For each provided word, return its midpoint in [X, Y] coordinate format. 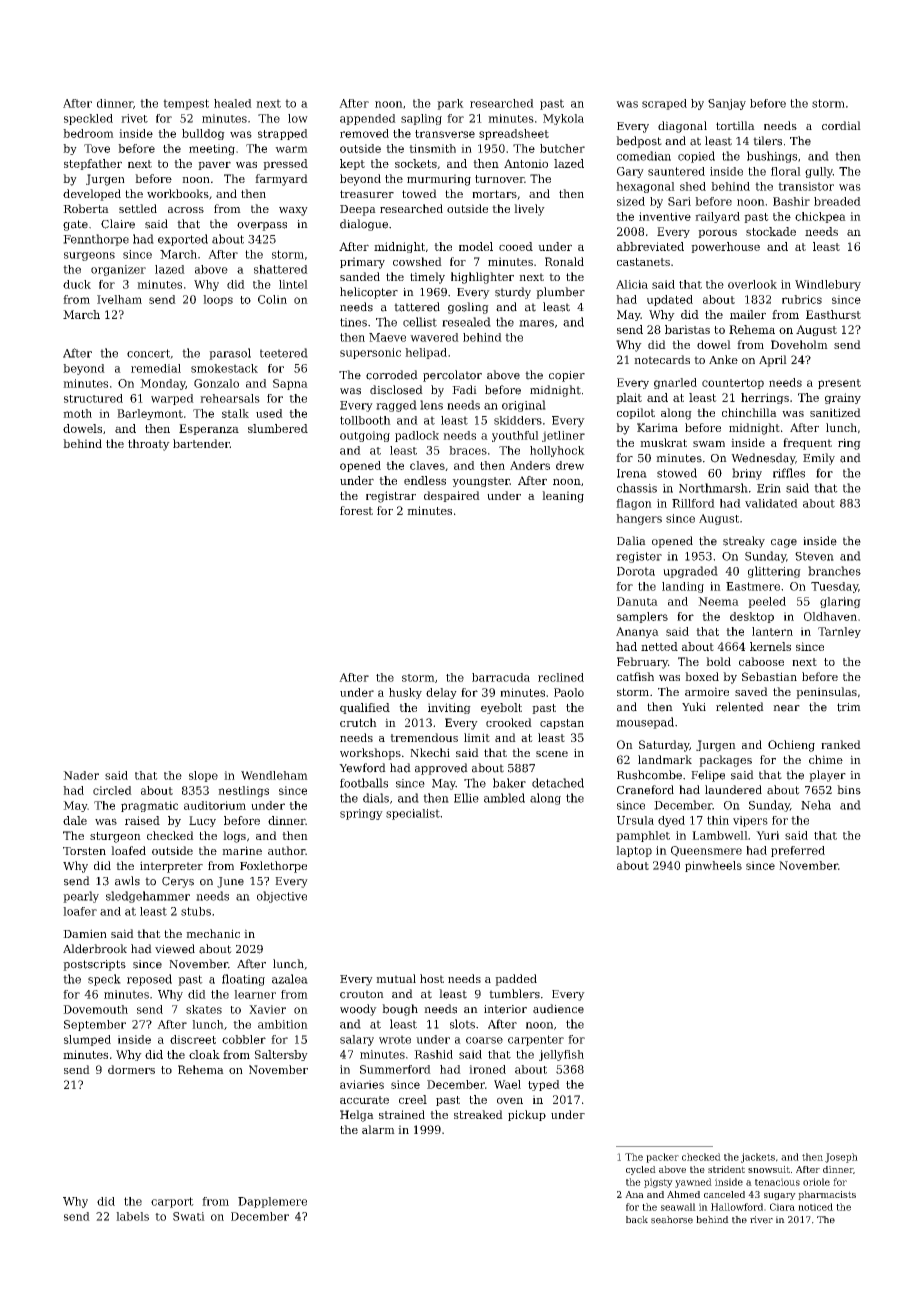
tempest [186, 104]
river [761, 1220]
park [450, 104]
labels [132, 1216]
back [637, 1220]
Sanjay [727, 104]
